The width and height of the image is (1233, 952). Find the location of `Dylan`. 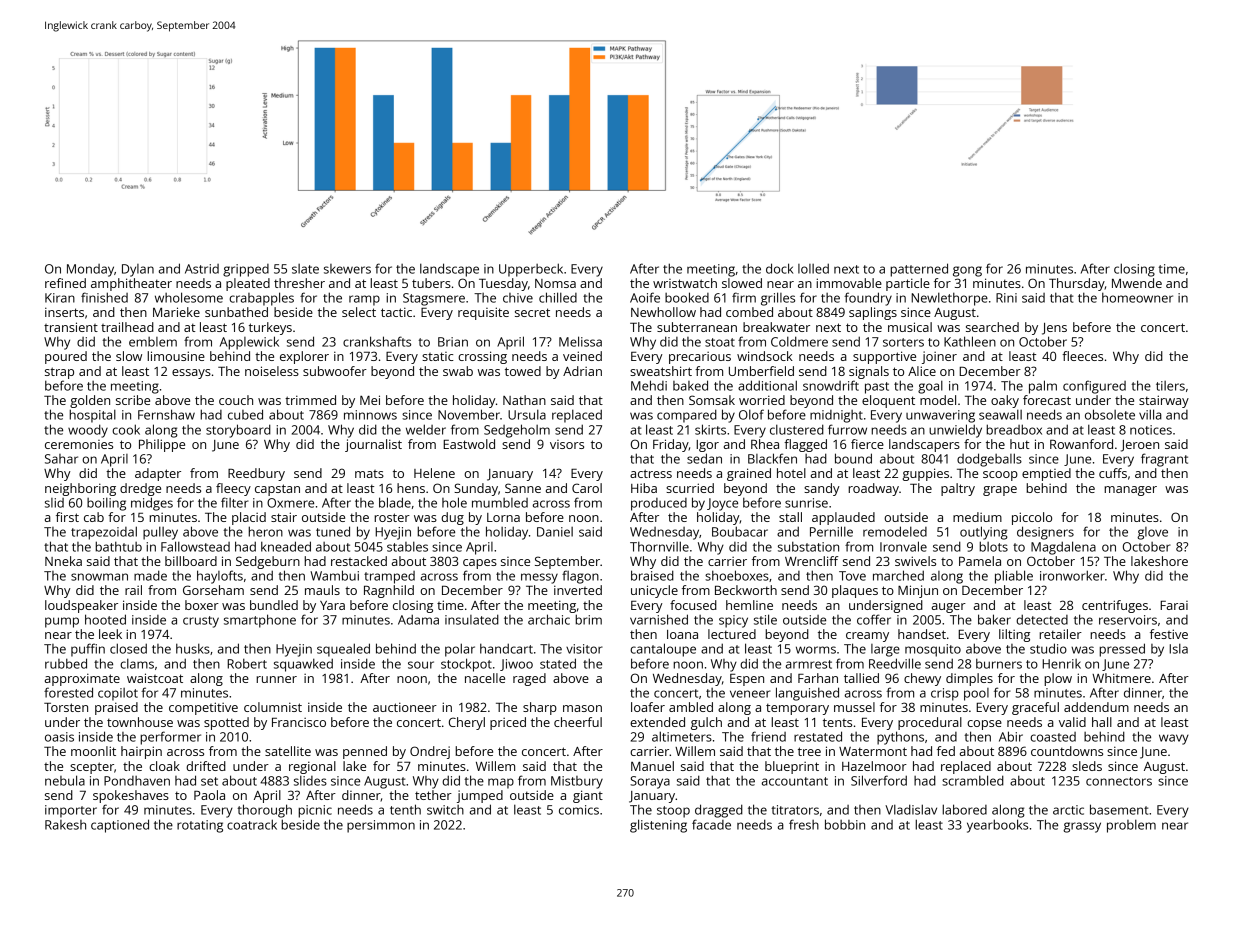

Dylan is located at coordinates (138, 270).
